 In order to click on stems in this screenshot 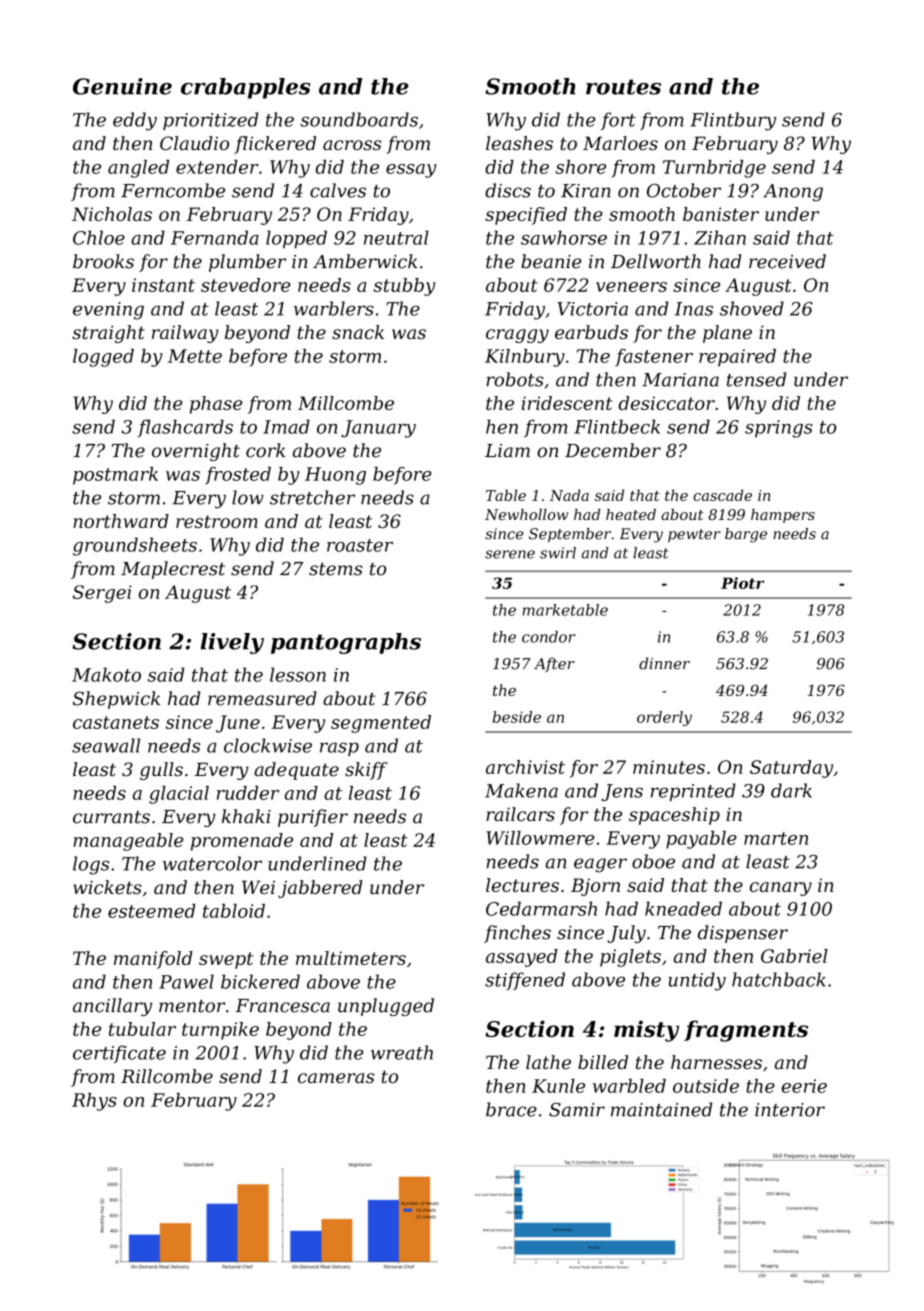, I will do `click(336, 569)`.
